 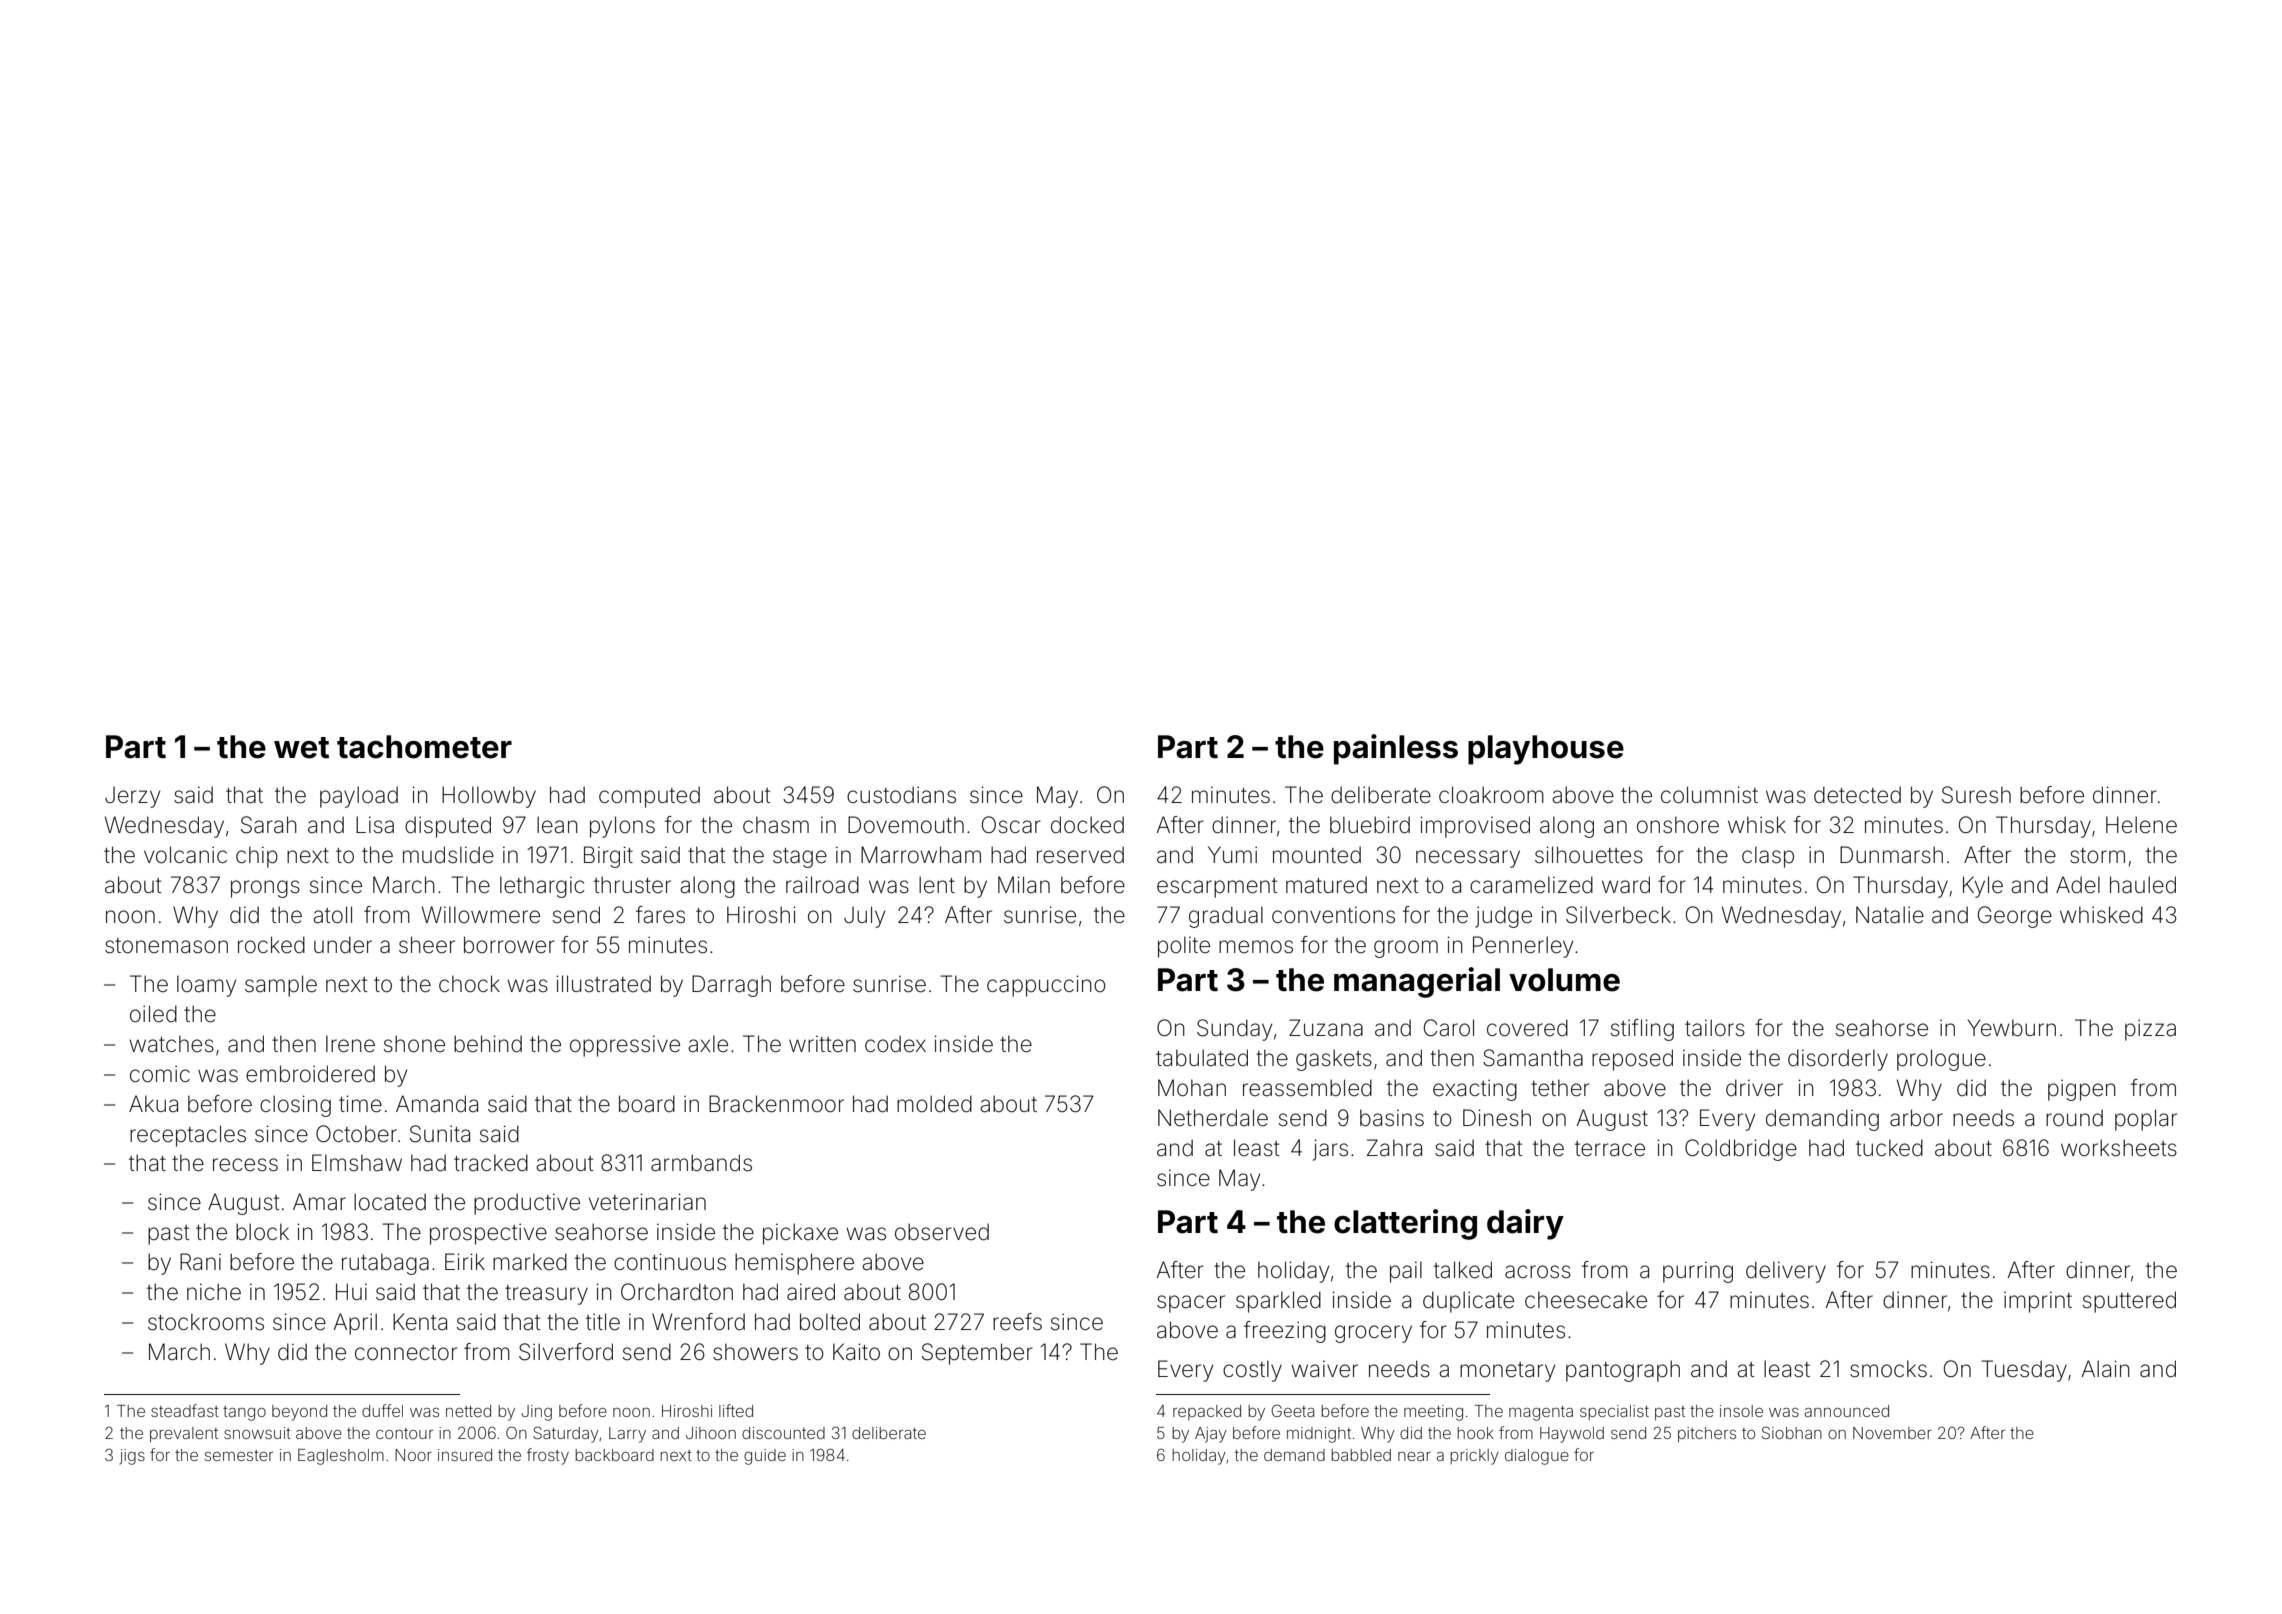 What do you see at coordinates (649, 797) in the image?
I see `computed` at bounding box center [649, 797].
